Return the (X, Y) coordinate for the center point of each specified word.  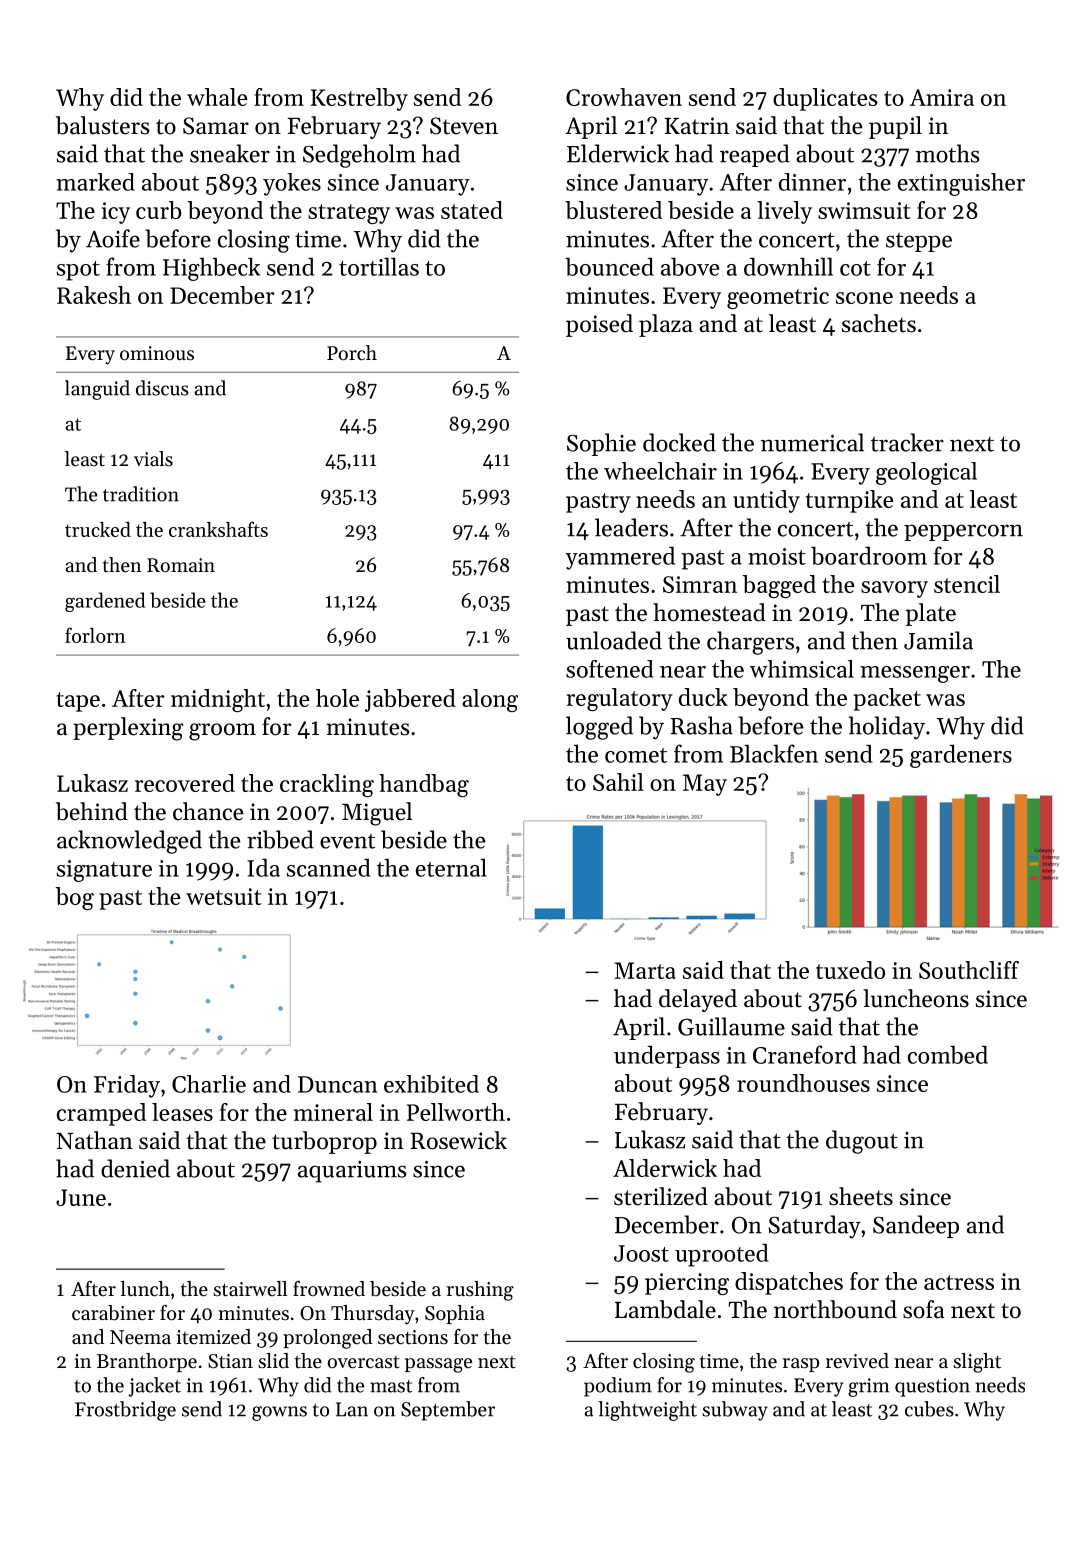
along (490, 700)
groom (222, 732)
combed (948, 1054)
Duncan (337, 1084)
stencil (967, 584)
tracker (907, 442)
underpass (667, 1056)
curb (159, 210)
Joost (641, 1253)
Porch (352, 352)
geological (926, 473)
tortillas (379, 266)
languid (97, 390)
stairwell (250, 1289)
